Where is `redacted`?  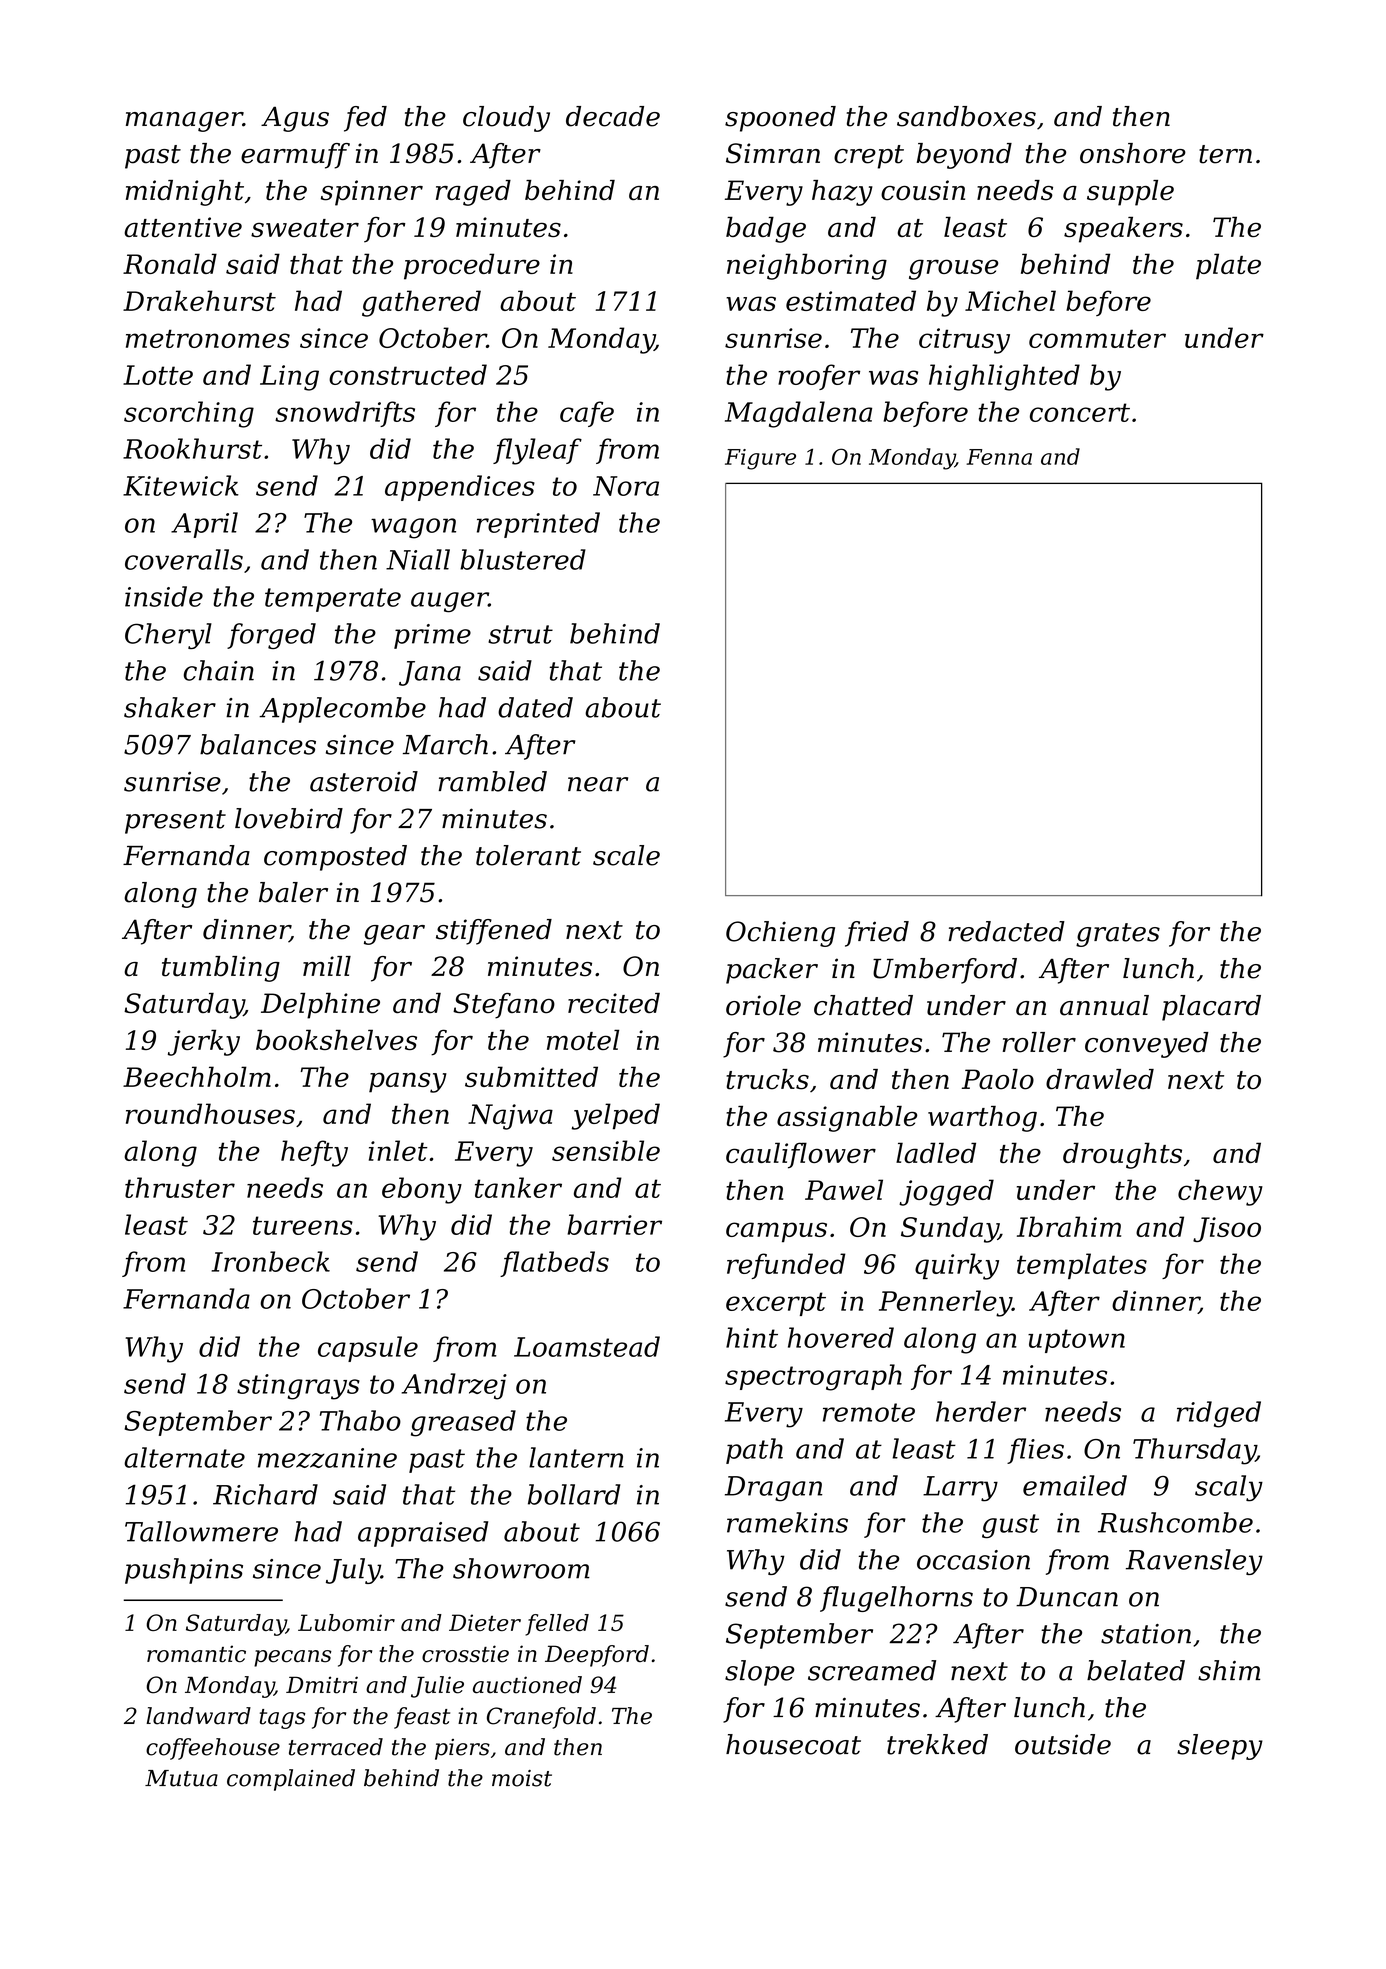 redacted is located at coordinates (1006, 931).
